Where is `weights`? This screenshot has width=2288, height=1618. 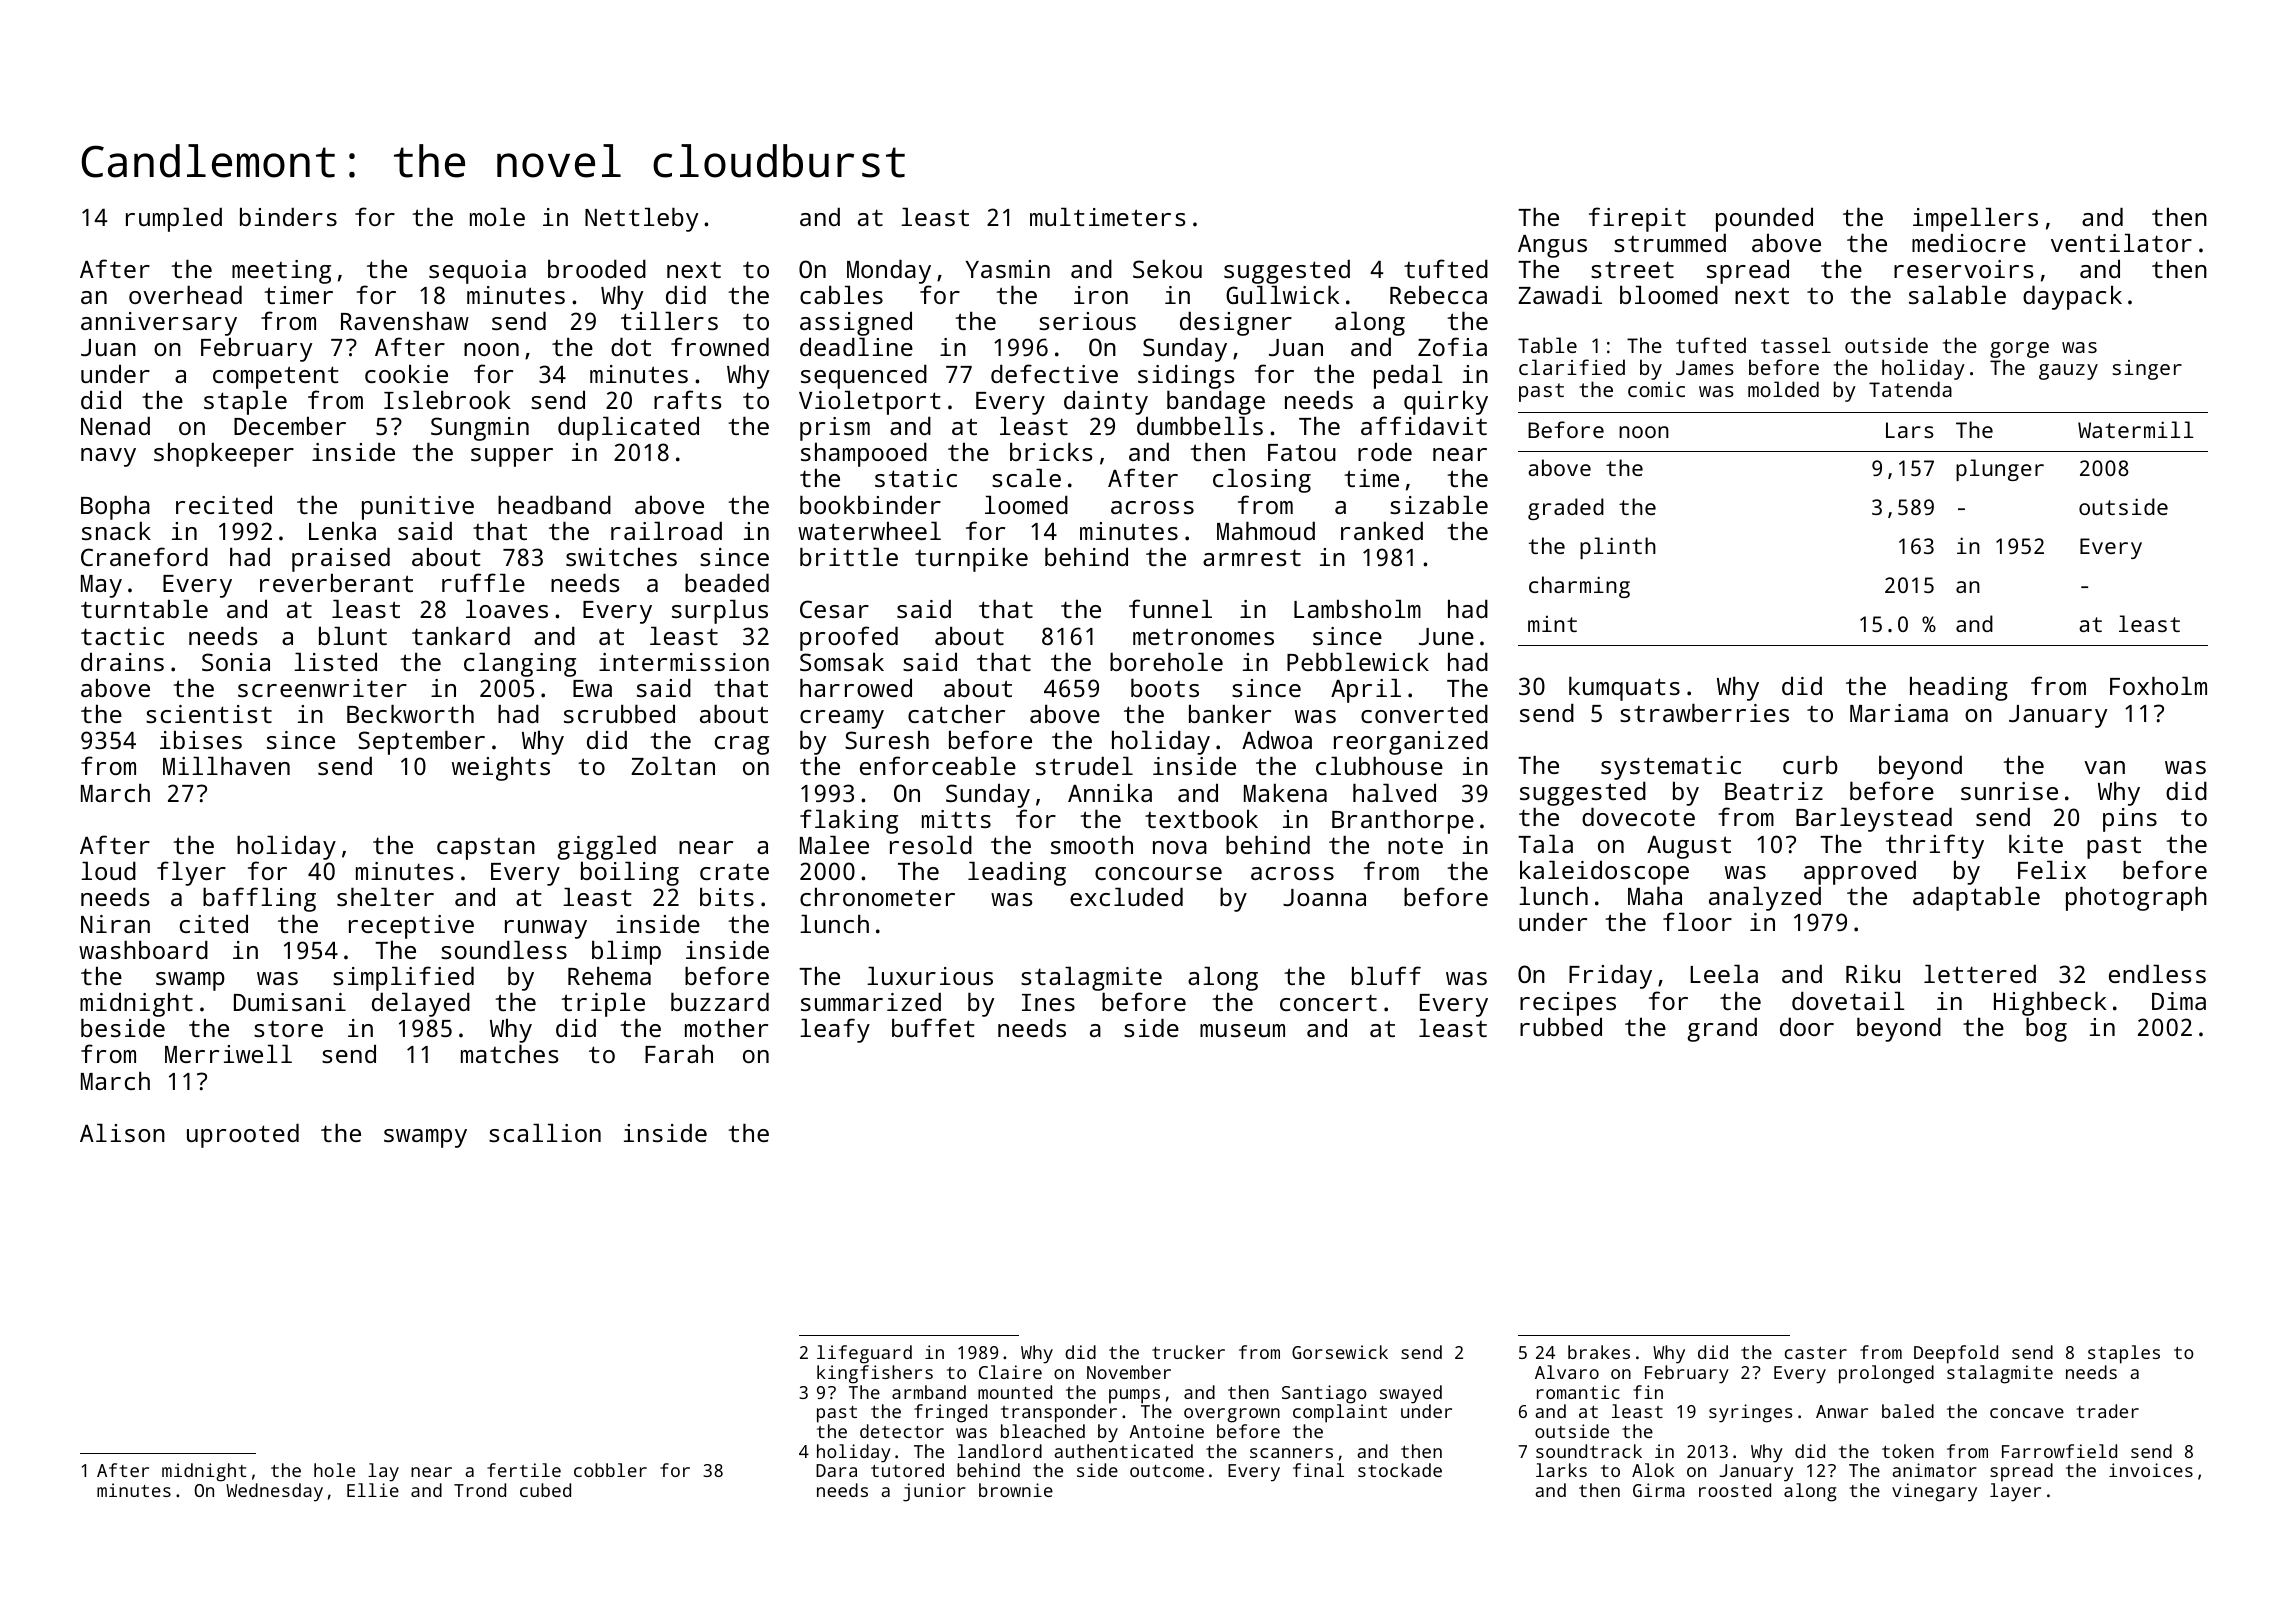 weights is located at coordinates (501, 769).
